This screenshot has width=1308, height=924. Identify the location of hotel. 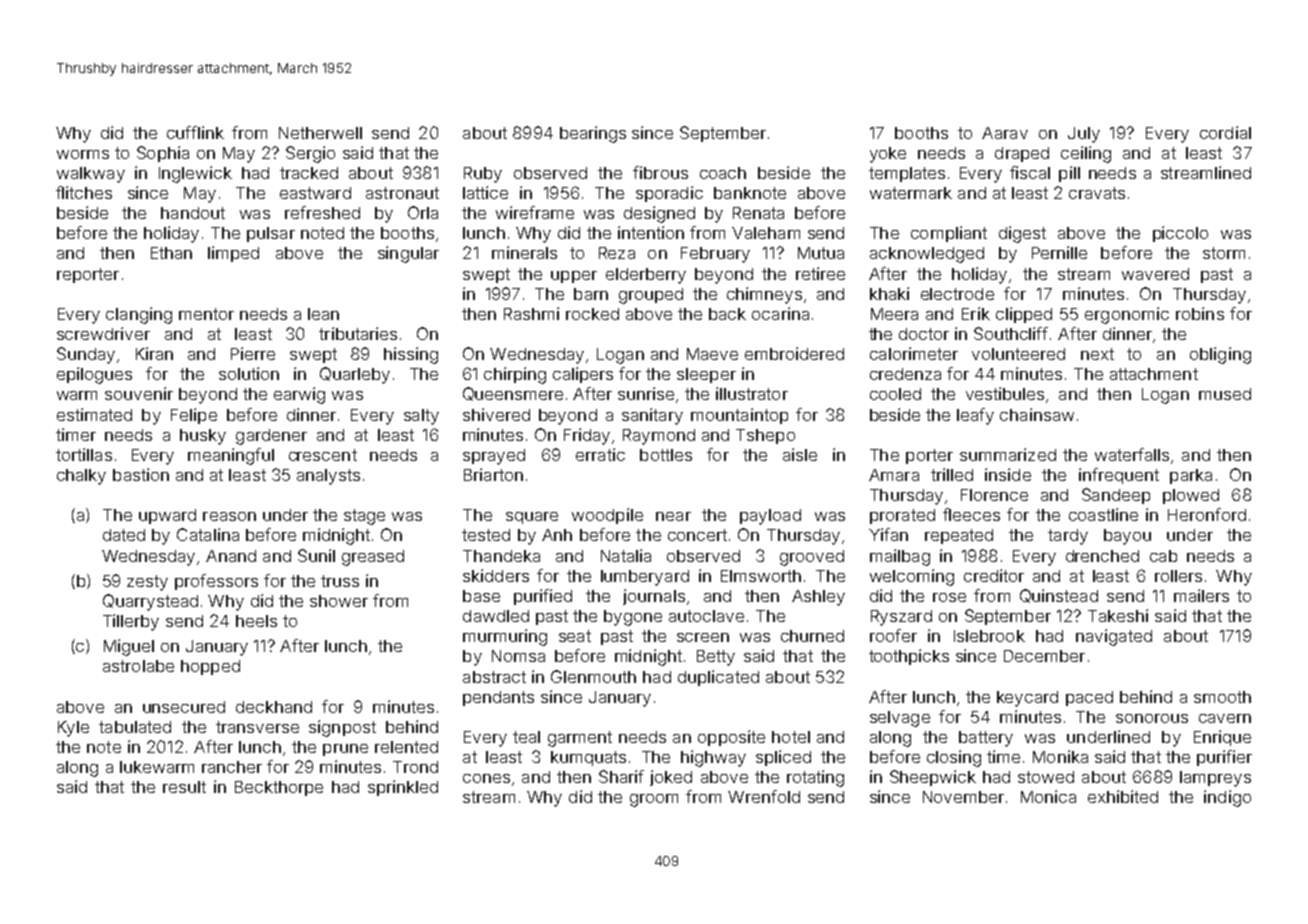
(791, 737).
